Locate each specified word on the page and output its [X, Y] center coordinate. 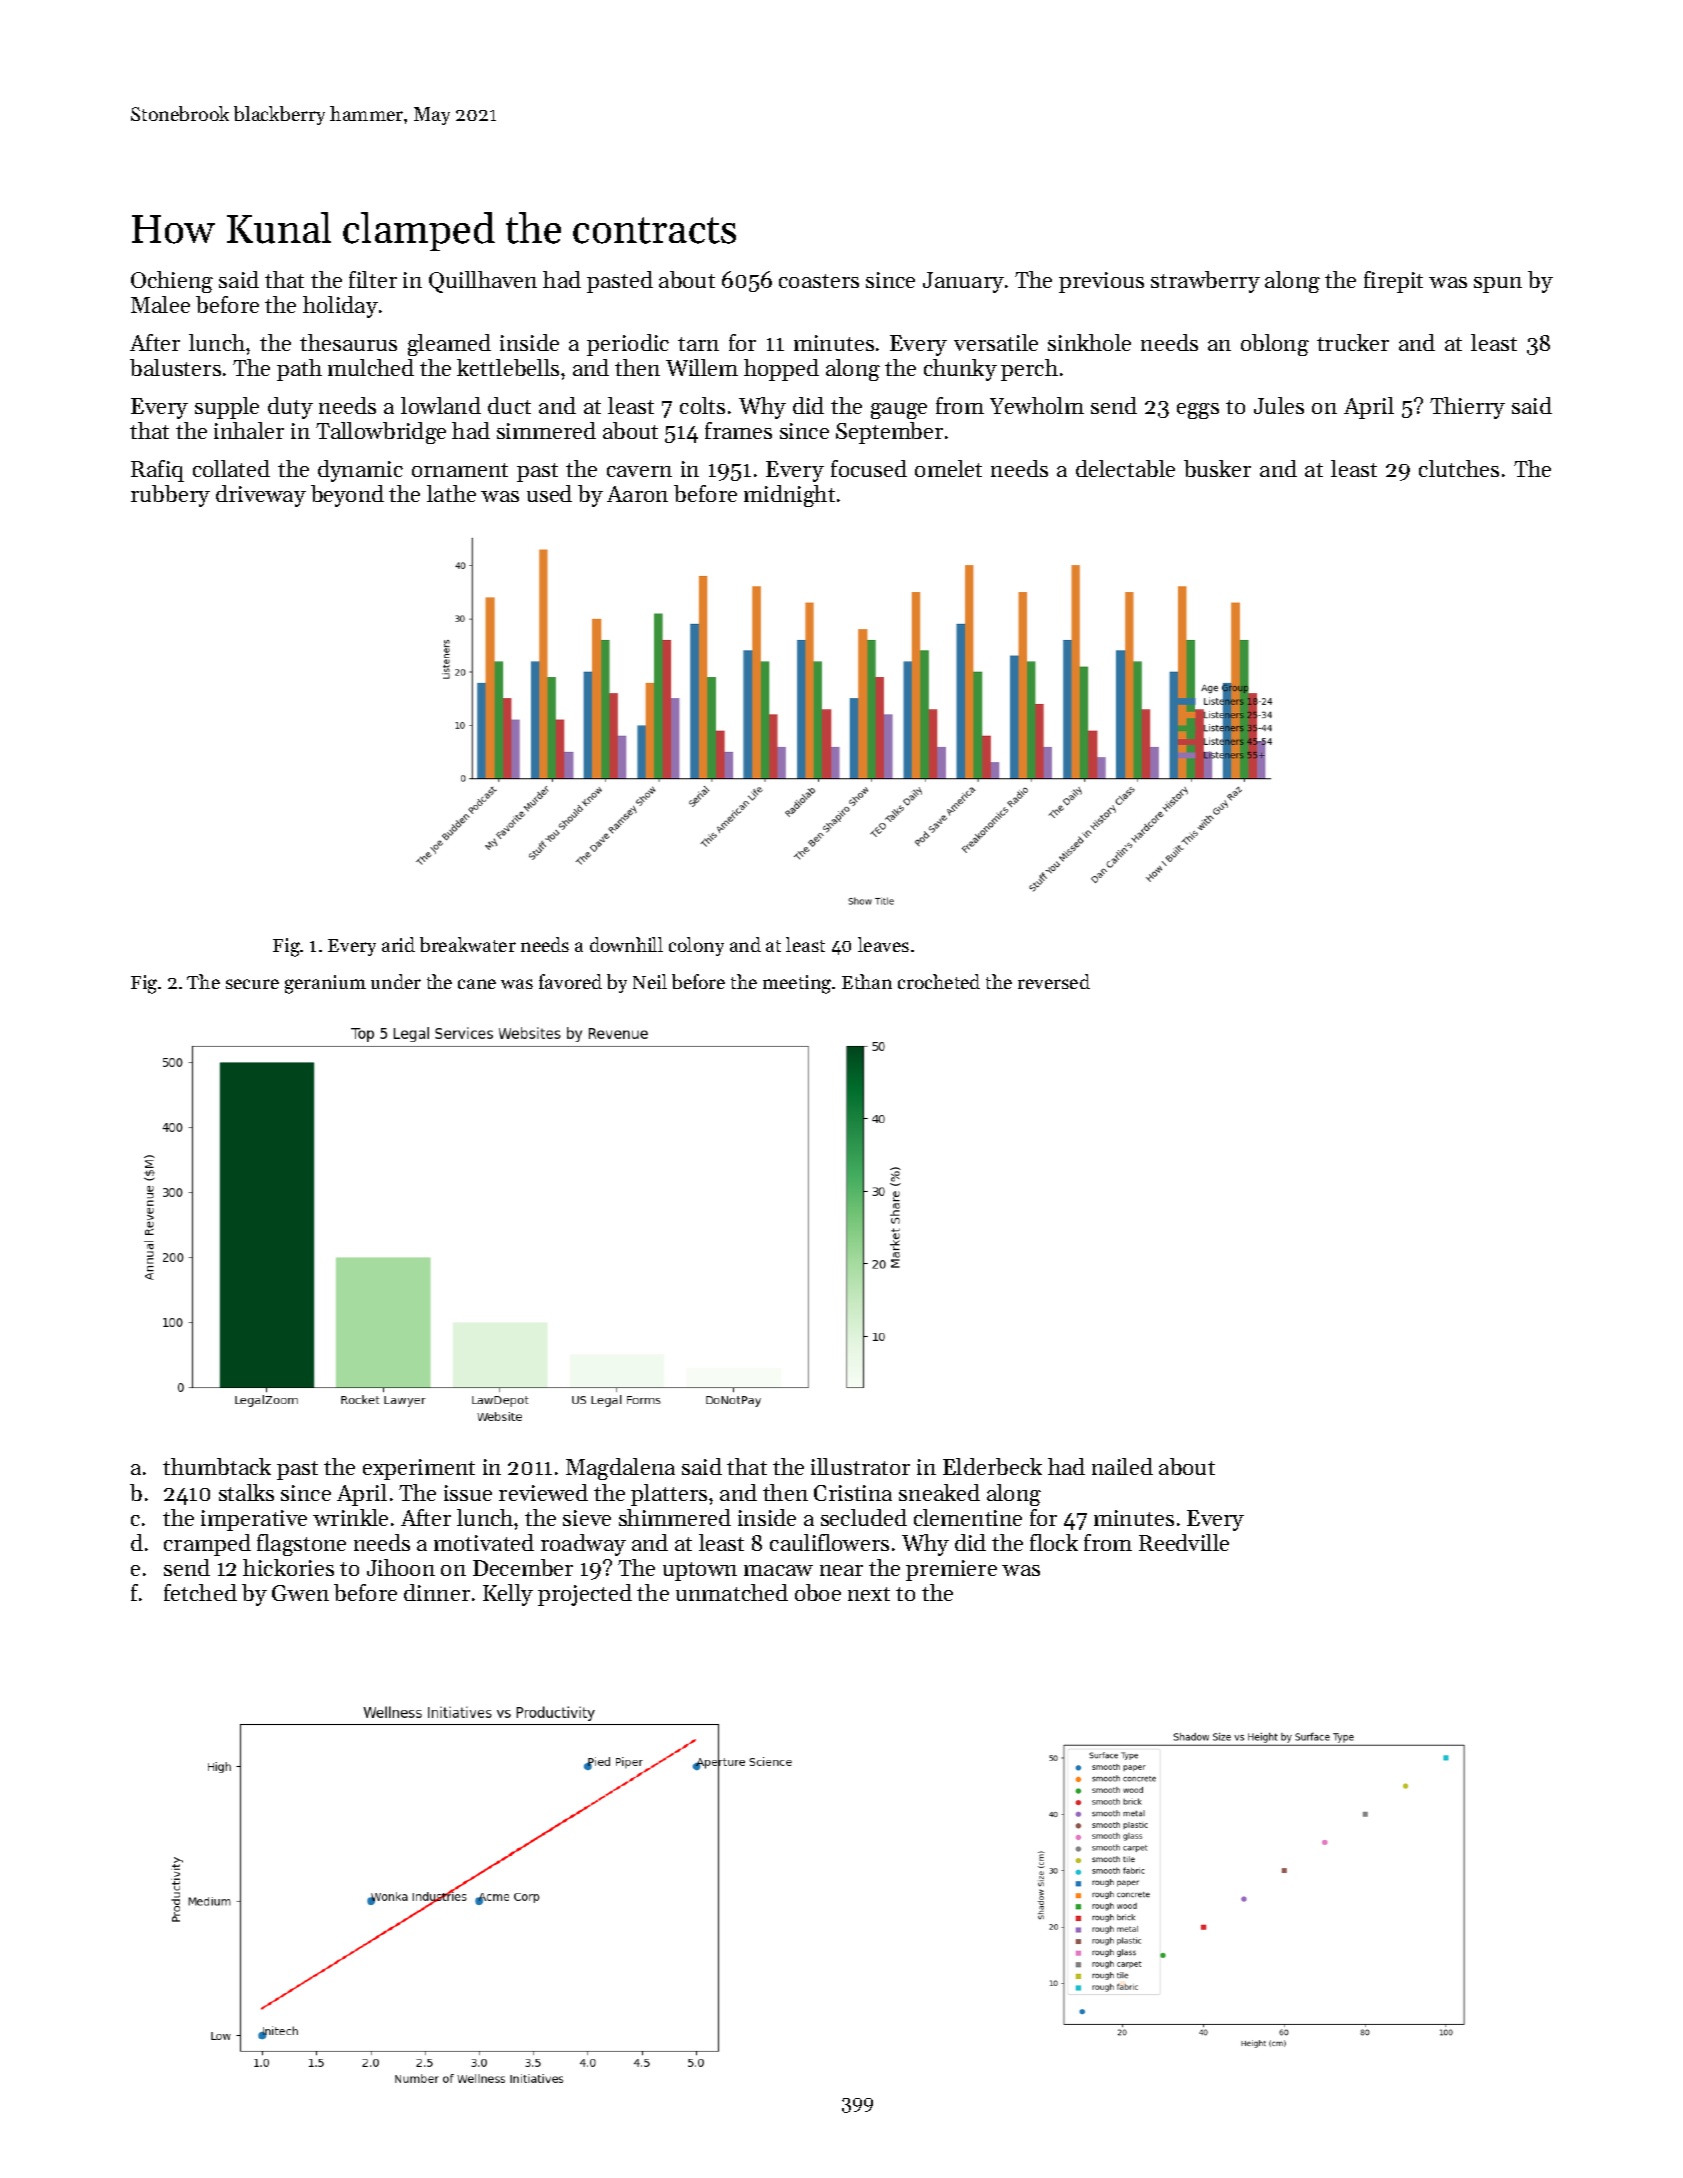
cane [477, 984]
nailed [1122, 1466]
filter [373, 279]
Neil [650, 981]
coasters [819, 281]
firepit [1393, 282]
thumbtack [217, 1466]
